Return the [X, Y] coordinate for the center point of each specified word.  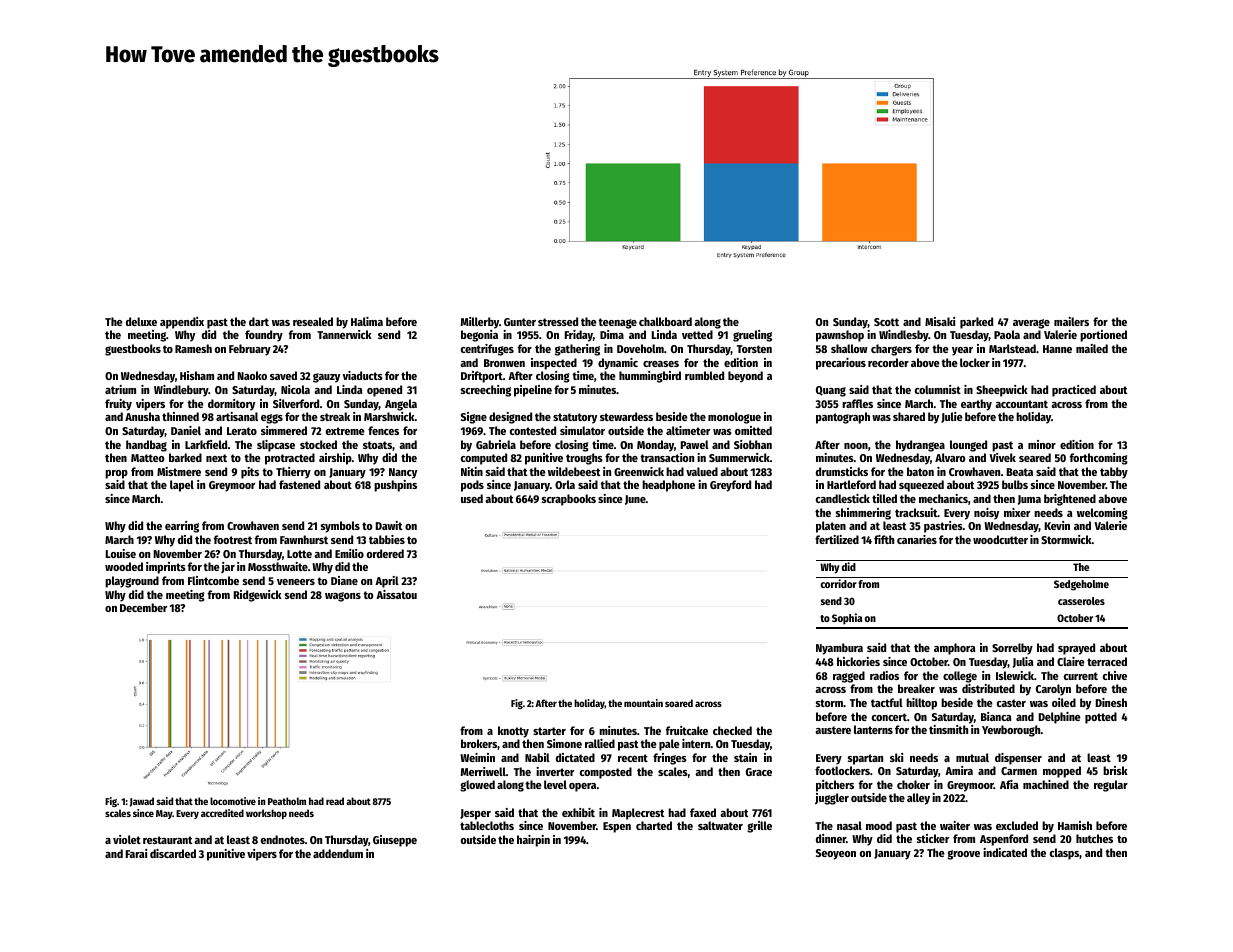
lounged [968, 446]
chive [1115, 675]
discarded [173, 853]
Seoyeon [836, 854]
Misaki [940, 321]
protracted [290, 459]
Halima [367, 321]
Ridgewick [258, 596]
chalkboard [665, 321]
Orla [565, 484]
